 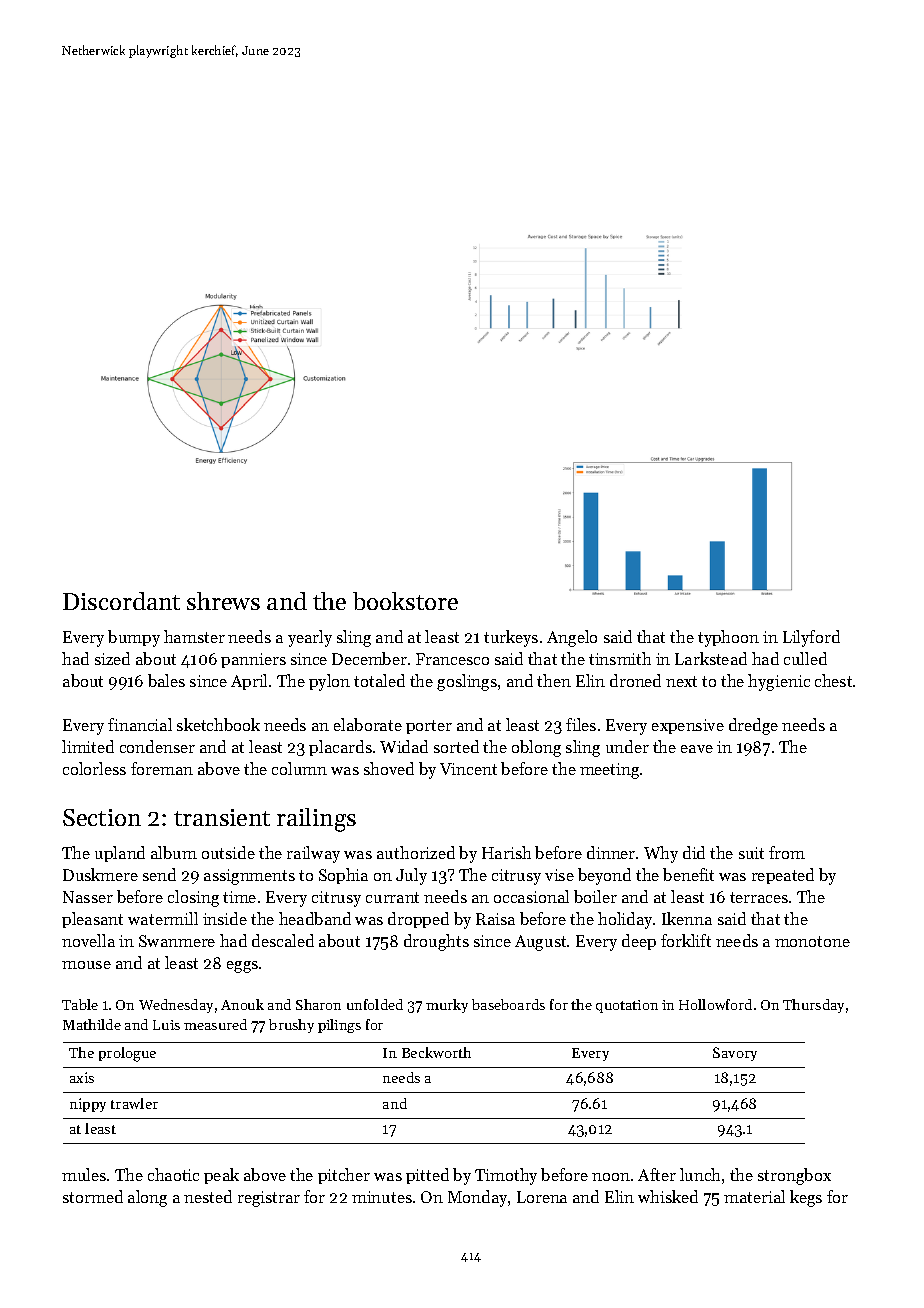 I want to click on dredge, so click(x=753, y=726).
